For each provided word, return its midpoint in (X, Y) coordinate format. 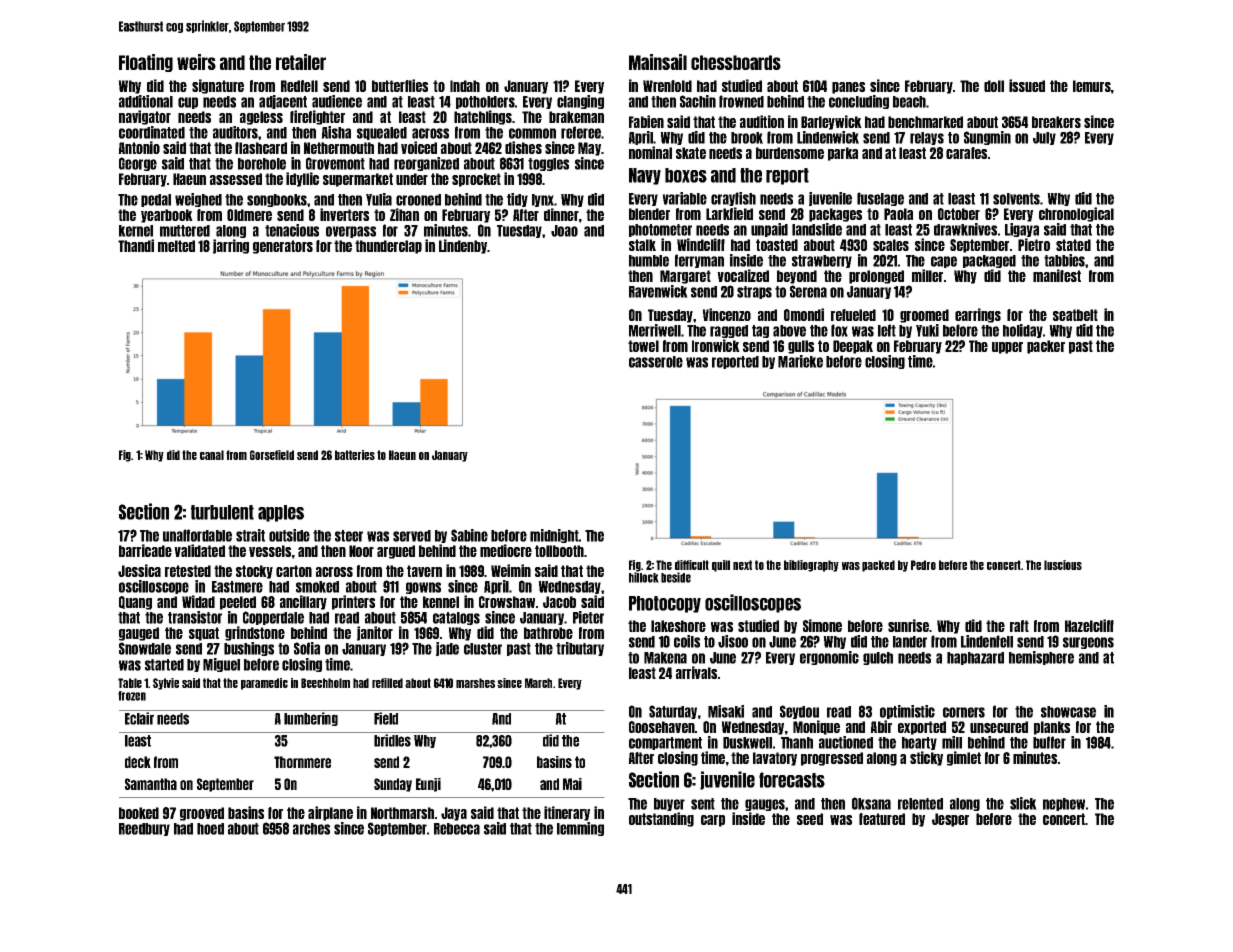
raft (1019, 626)
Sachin (698, 101)
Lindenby (463, 246)
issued (1027, 85)
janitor (375, 633)
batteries (355, 455)
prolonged (876, 277)
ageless (261, 118)
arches (311, 829)
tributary (580, 649)
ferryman (699, 261)
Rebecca (457, 829)
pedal (156, 200)
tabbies (1065, 260)
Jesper (950, 820)
